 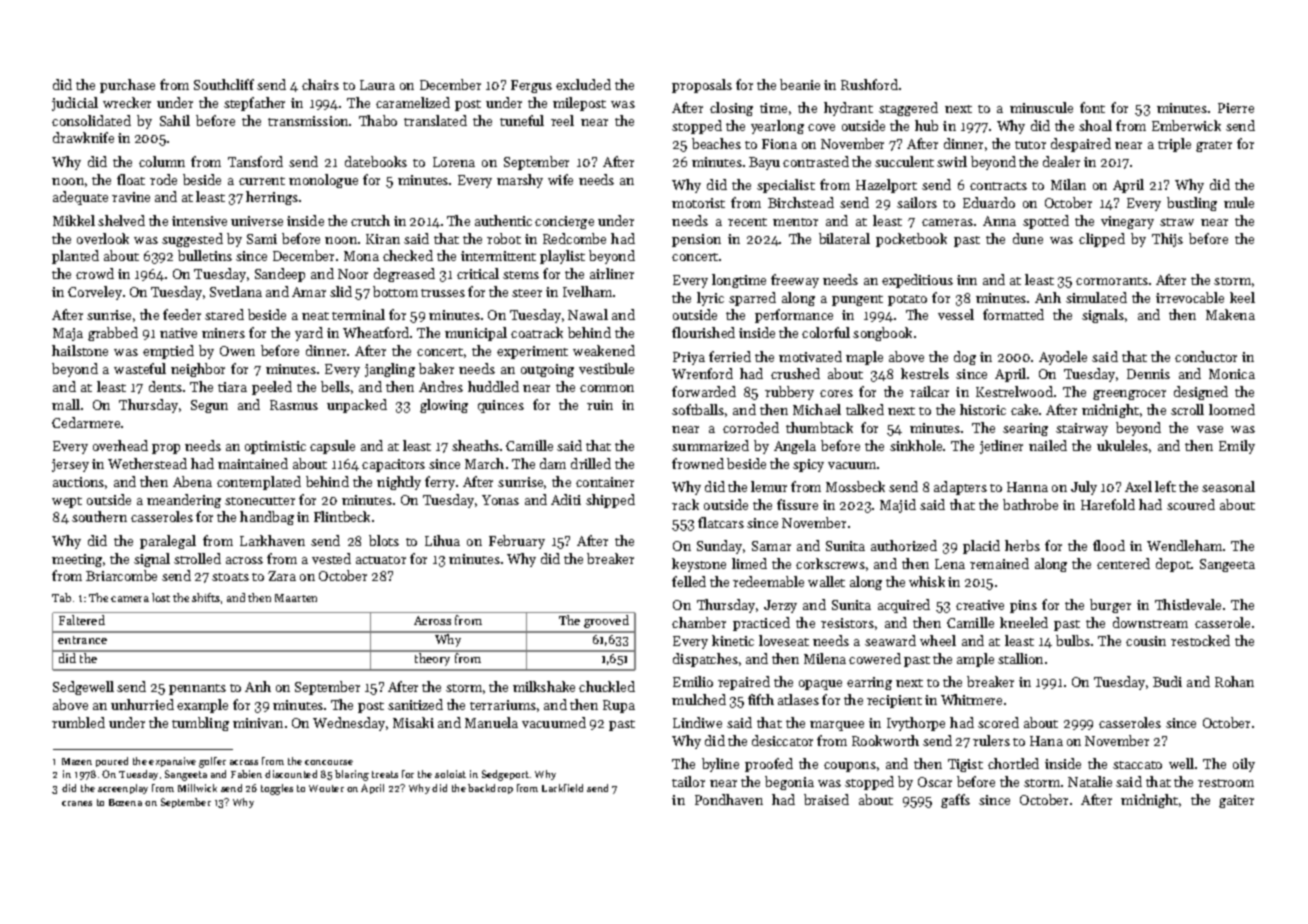 What do you see at coordinates (349, 724) in the screenshot?
I see `Wednesday` at bounding box center [349, 724].
